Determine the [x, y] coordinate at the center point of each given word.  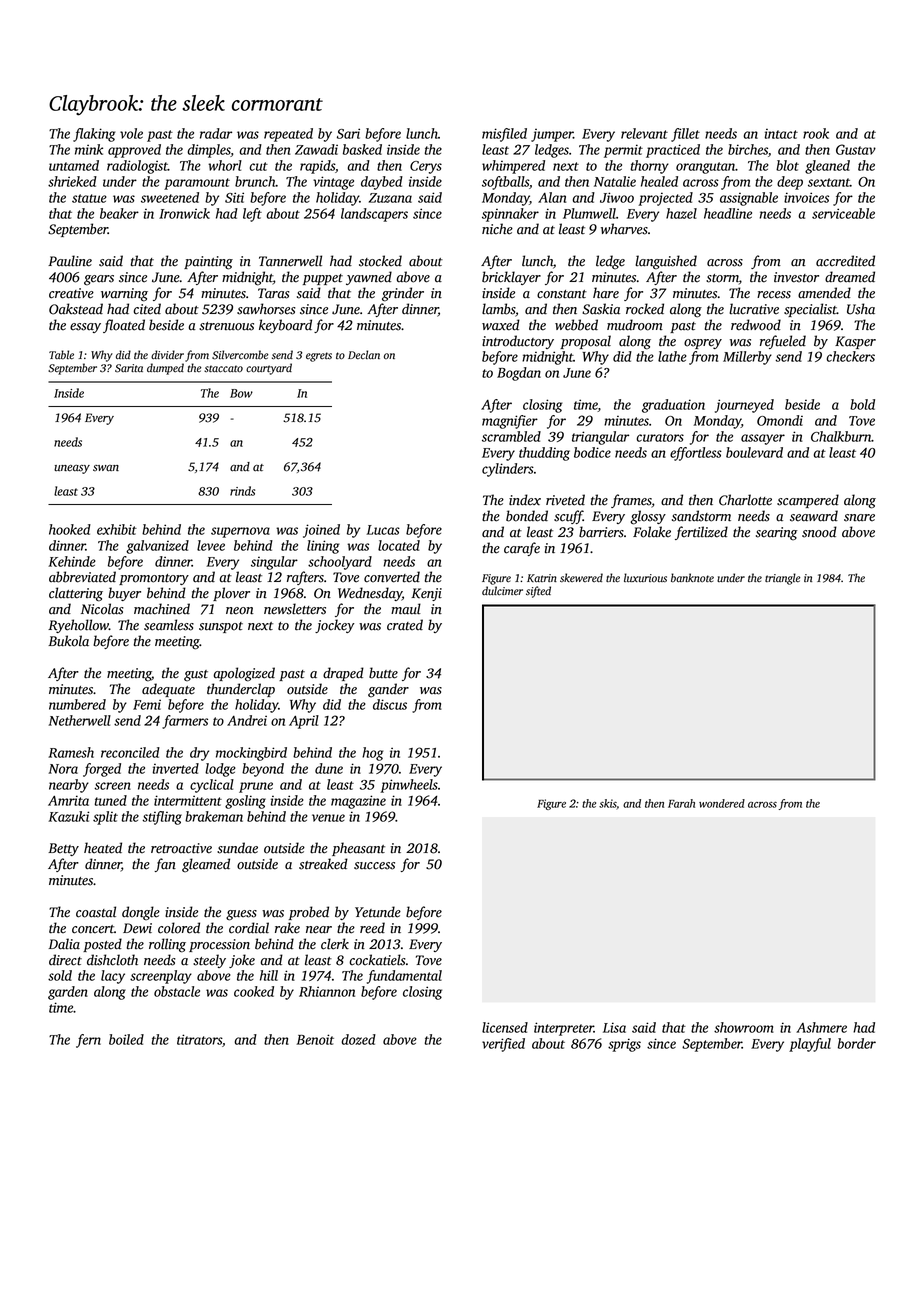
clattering [76, 594]
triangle [783, 579]
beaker [119, 213]
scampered [808, 501]
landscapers [374, 215]
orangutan [705, 168]
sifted [538, 592]
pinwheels [409, 786]
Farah [681, 803]
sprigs [624, 1045]
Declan [364, 354]
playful [810, 1045]
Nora [63, 769]
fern [88, 1041]
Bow [241, 393]
